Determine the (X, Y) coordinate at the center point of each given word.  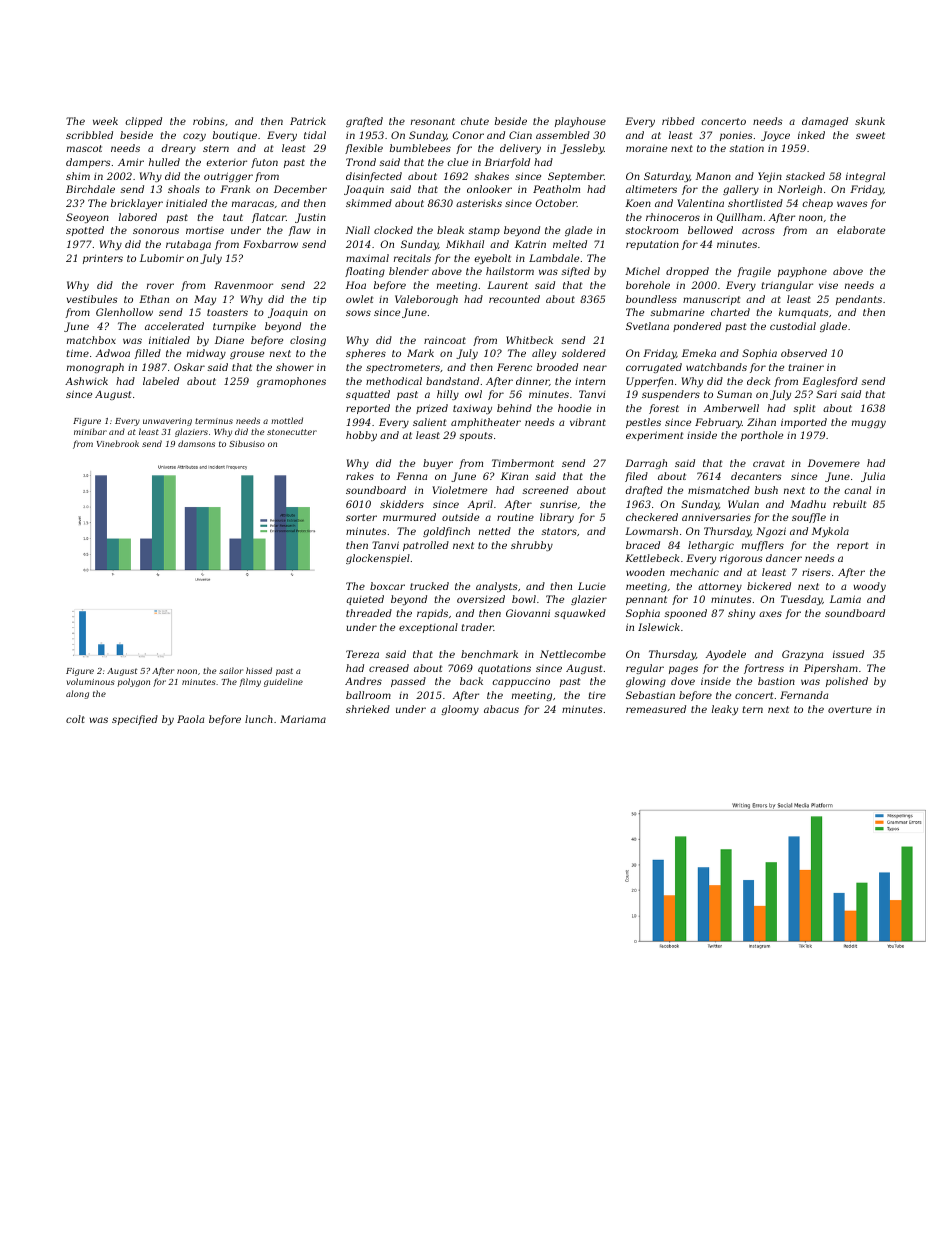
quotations (504, 669)
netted (495, 531)
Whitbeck (529, 340)
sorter (361, 517)
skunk (870, 121)
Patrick (308, 121)
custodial (793, 326)
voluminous (91, 681)
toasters (227, 312)
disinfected (374, 177)
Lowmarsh (651, 531)
